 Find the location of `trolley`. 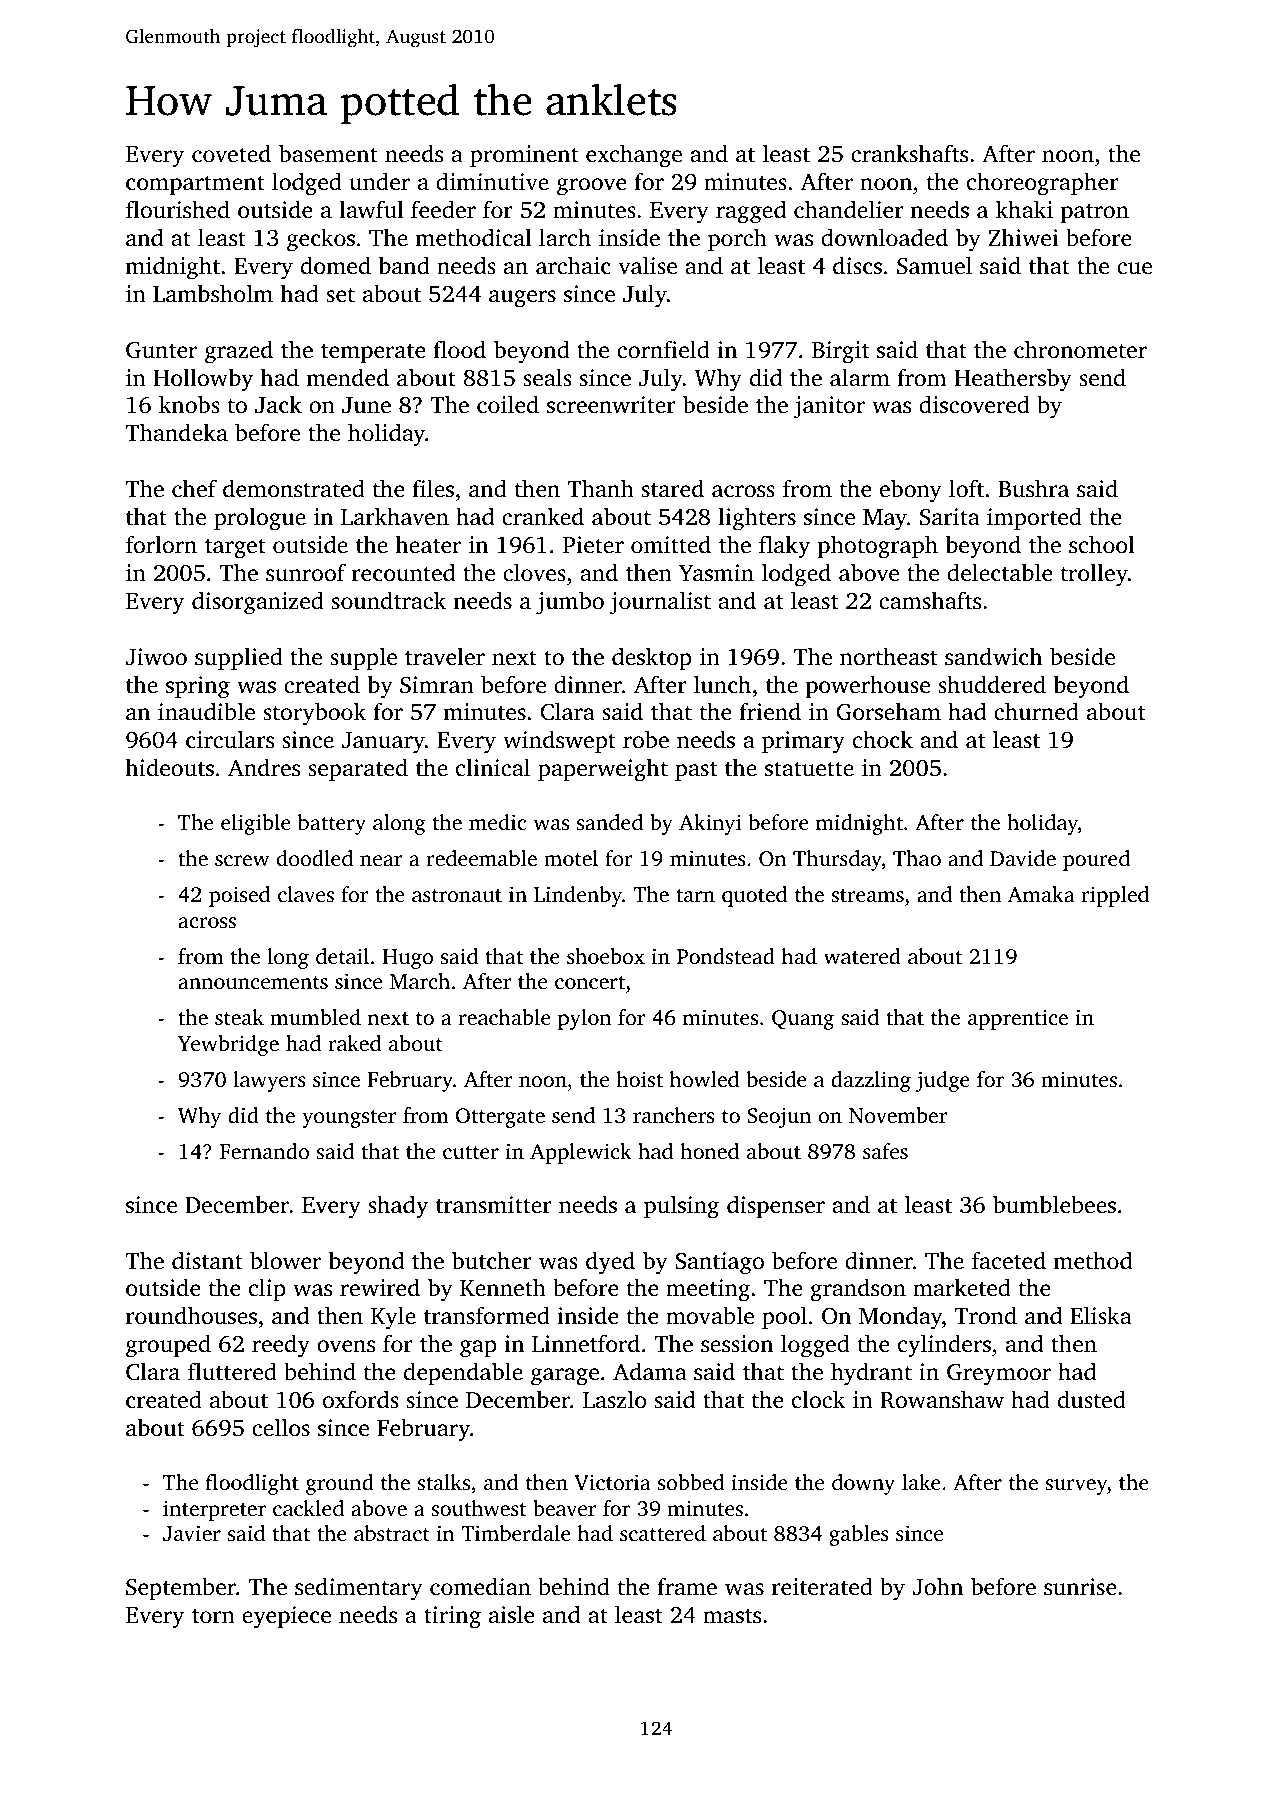

trolley is located at coordinates (1094, 575).
